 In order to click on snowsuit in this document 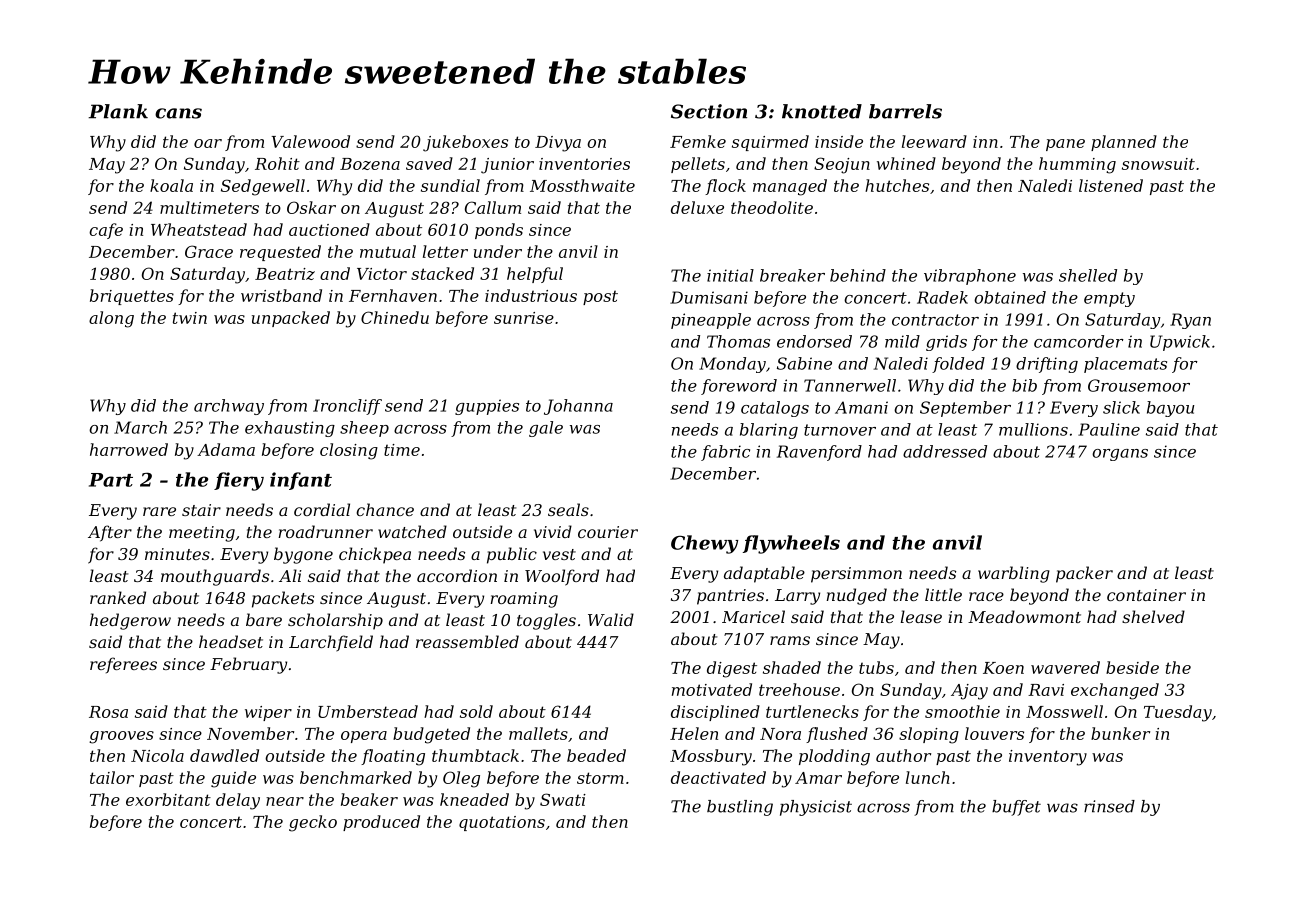, I will do `click(1158, 164)`.
